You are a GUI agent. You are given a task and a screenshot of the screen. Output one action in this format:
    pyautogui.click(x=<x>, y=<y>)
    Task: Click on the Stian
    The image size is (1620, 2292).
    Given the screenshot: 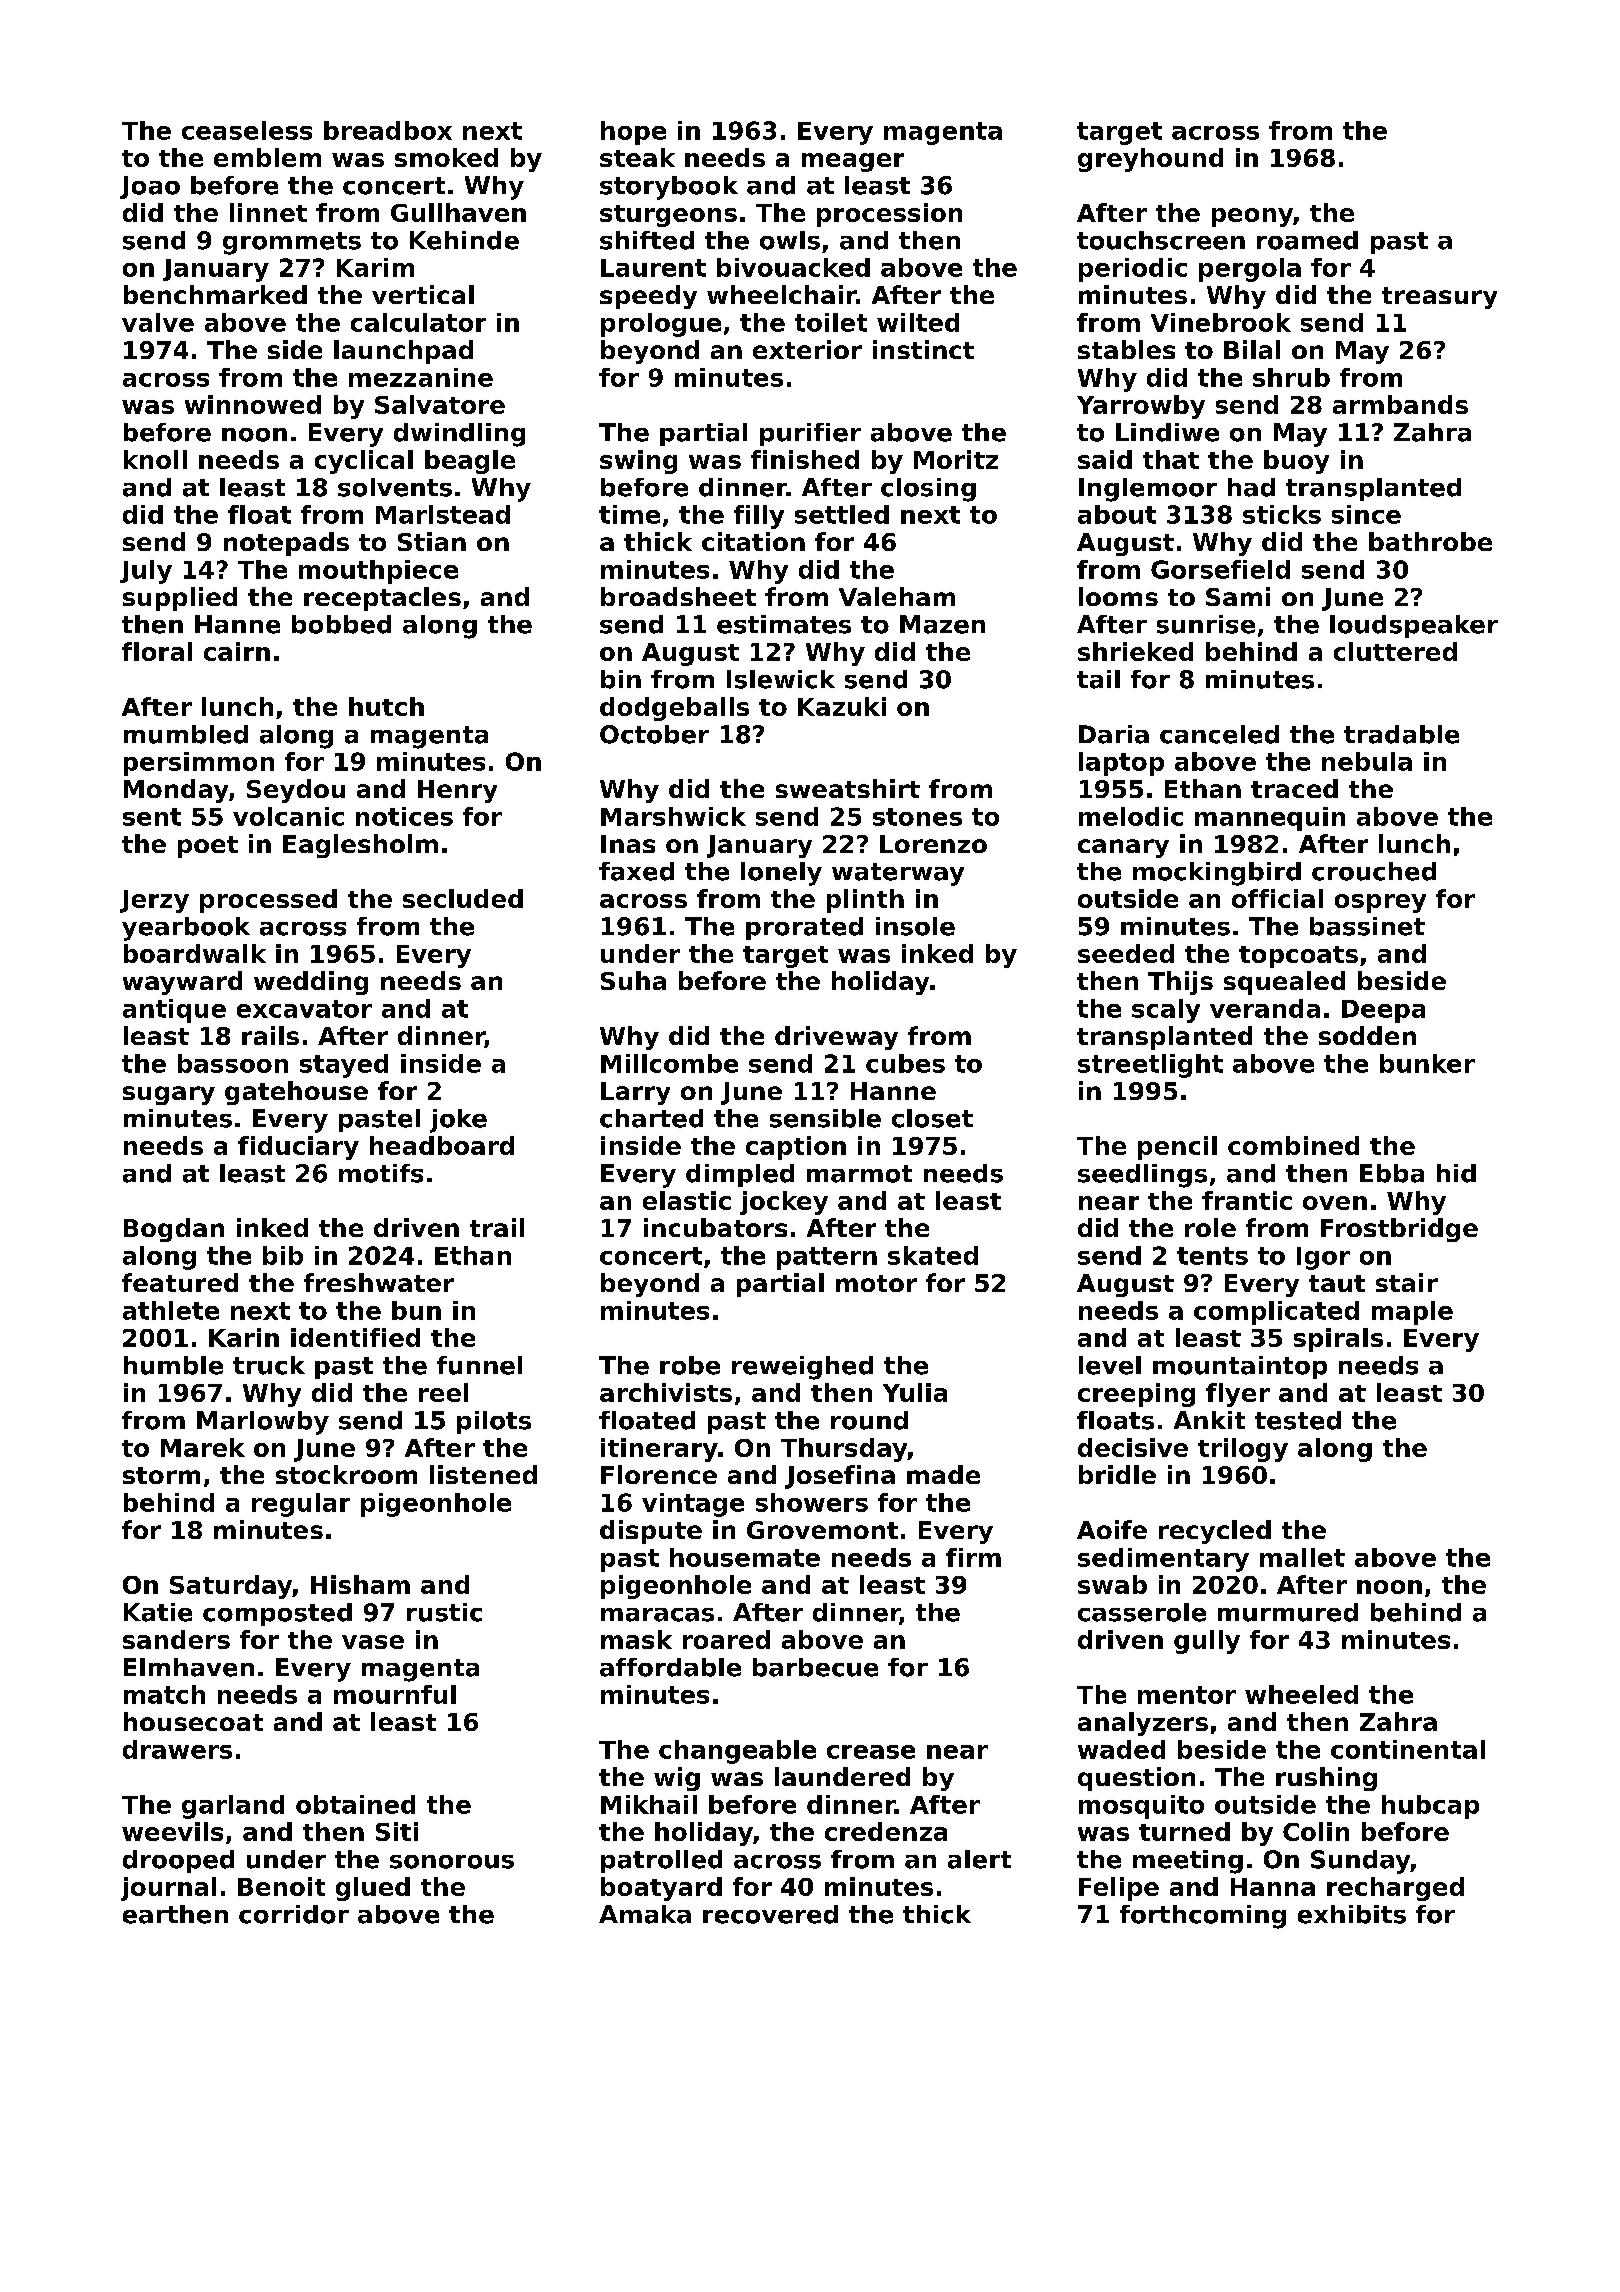 What is the action you would take?
    pyautogui.click(x=432, y=541)
